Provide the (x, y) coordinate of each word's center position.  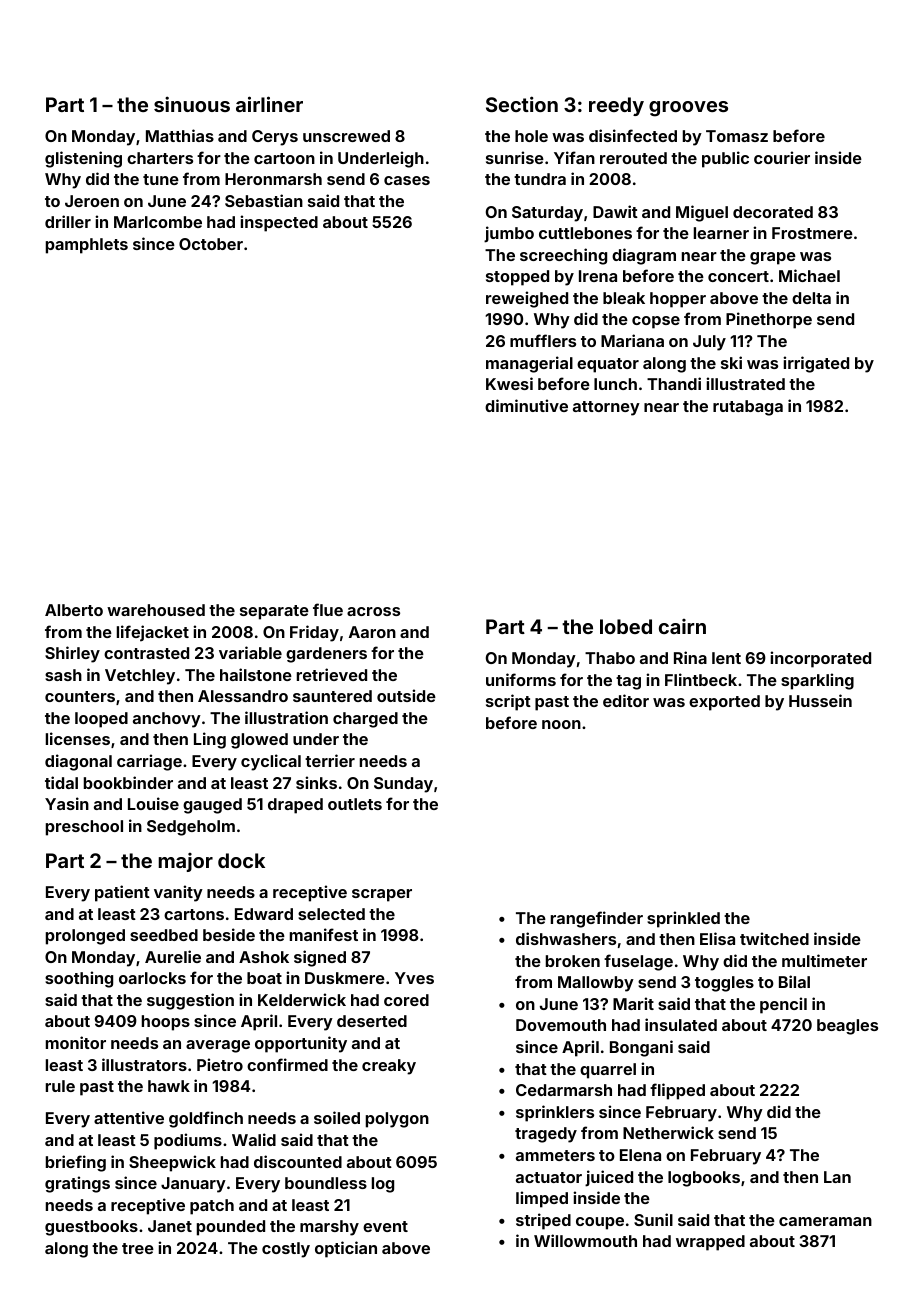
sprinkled (683, 919)
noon (561, 724)
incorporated (820, 659)
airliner (269, 104)
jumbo (509, 234)
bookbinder (128, 782)
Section (522, 104)
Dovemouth (561, 1025)
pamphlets (87, 246)
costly (286, 1250)
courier (782, 157)
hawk (169, 1086)
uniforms (521, 679)
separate (274, 612)
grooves (688, 109)
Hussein (820, 700)
